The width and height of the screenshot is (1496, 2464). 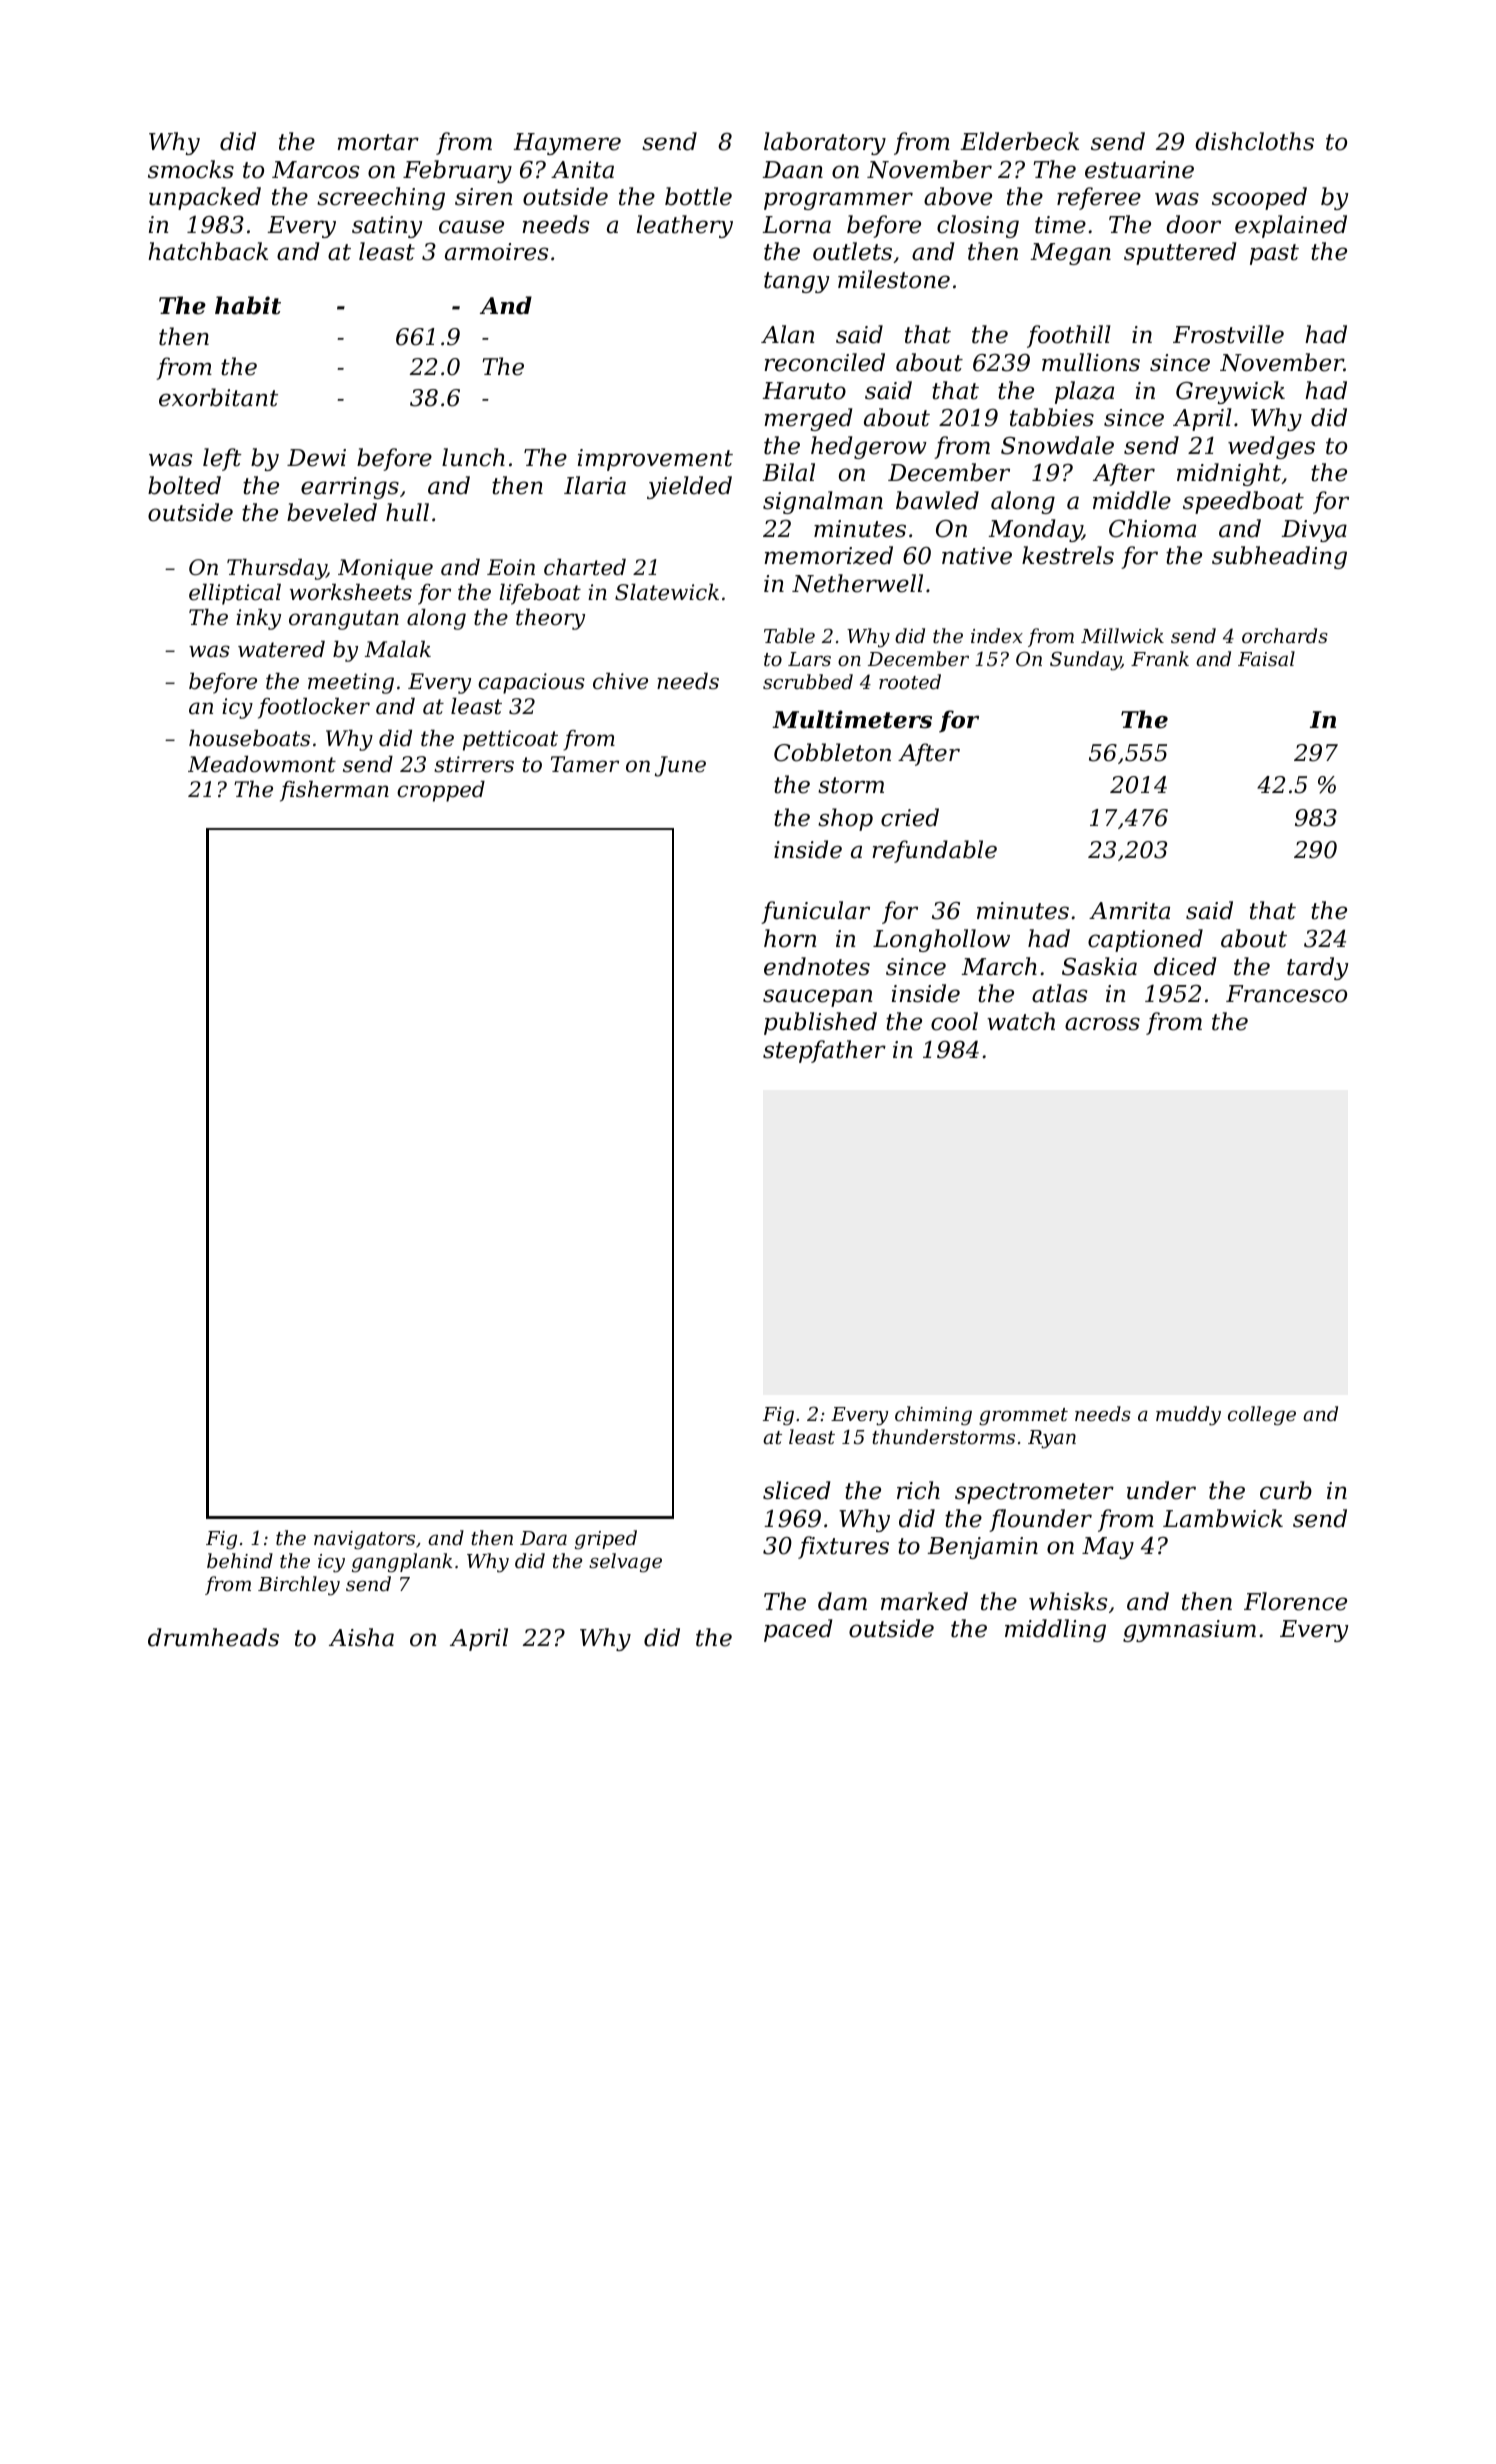 I want to click on past, so click(x=1274, y=254).
